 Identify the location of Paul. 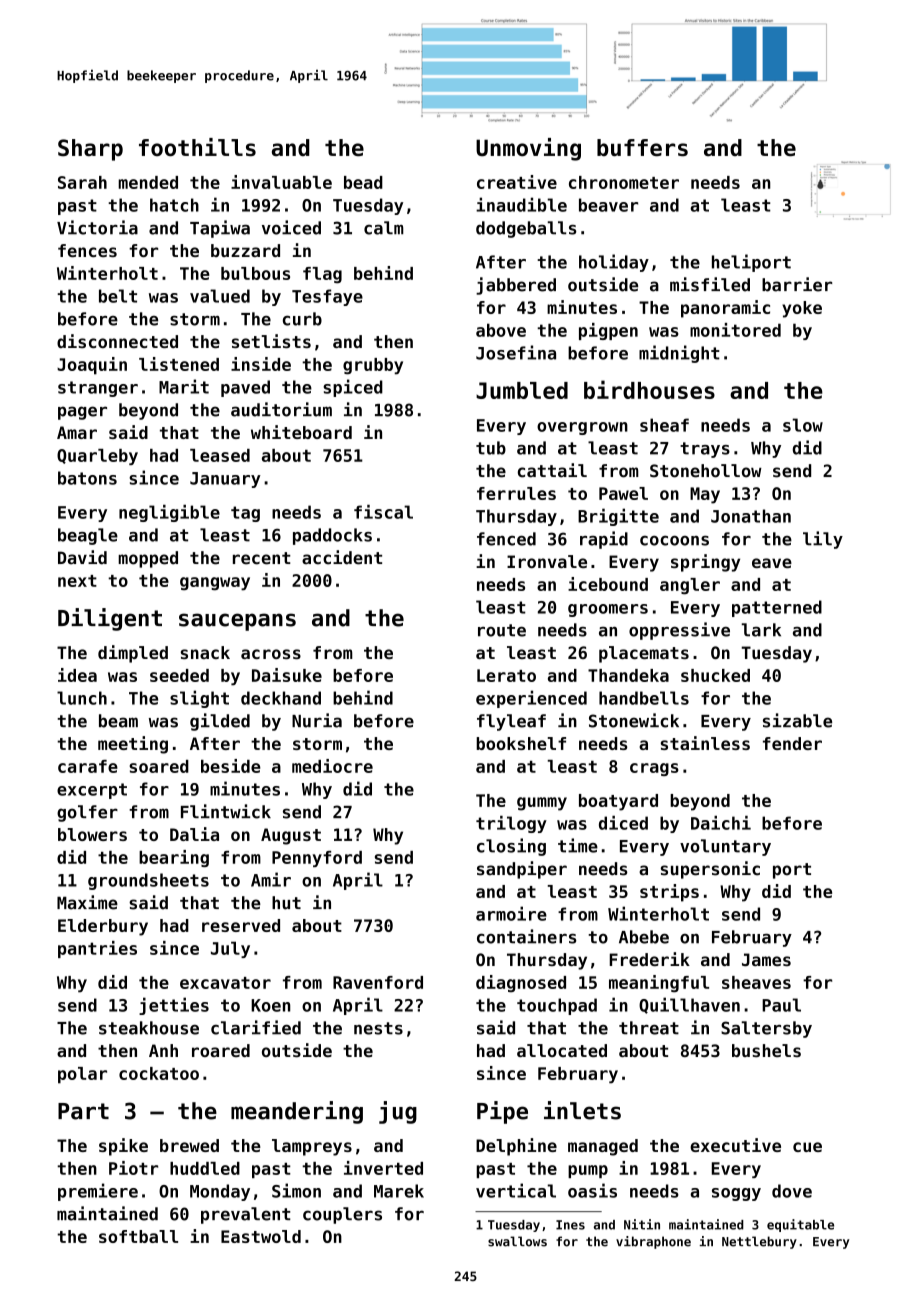
(781, 1005).
